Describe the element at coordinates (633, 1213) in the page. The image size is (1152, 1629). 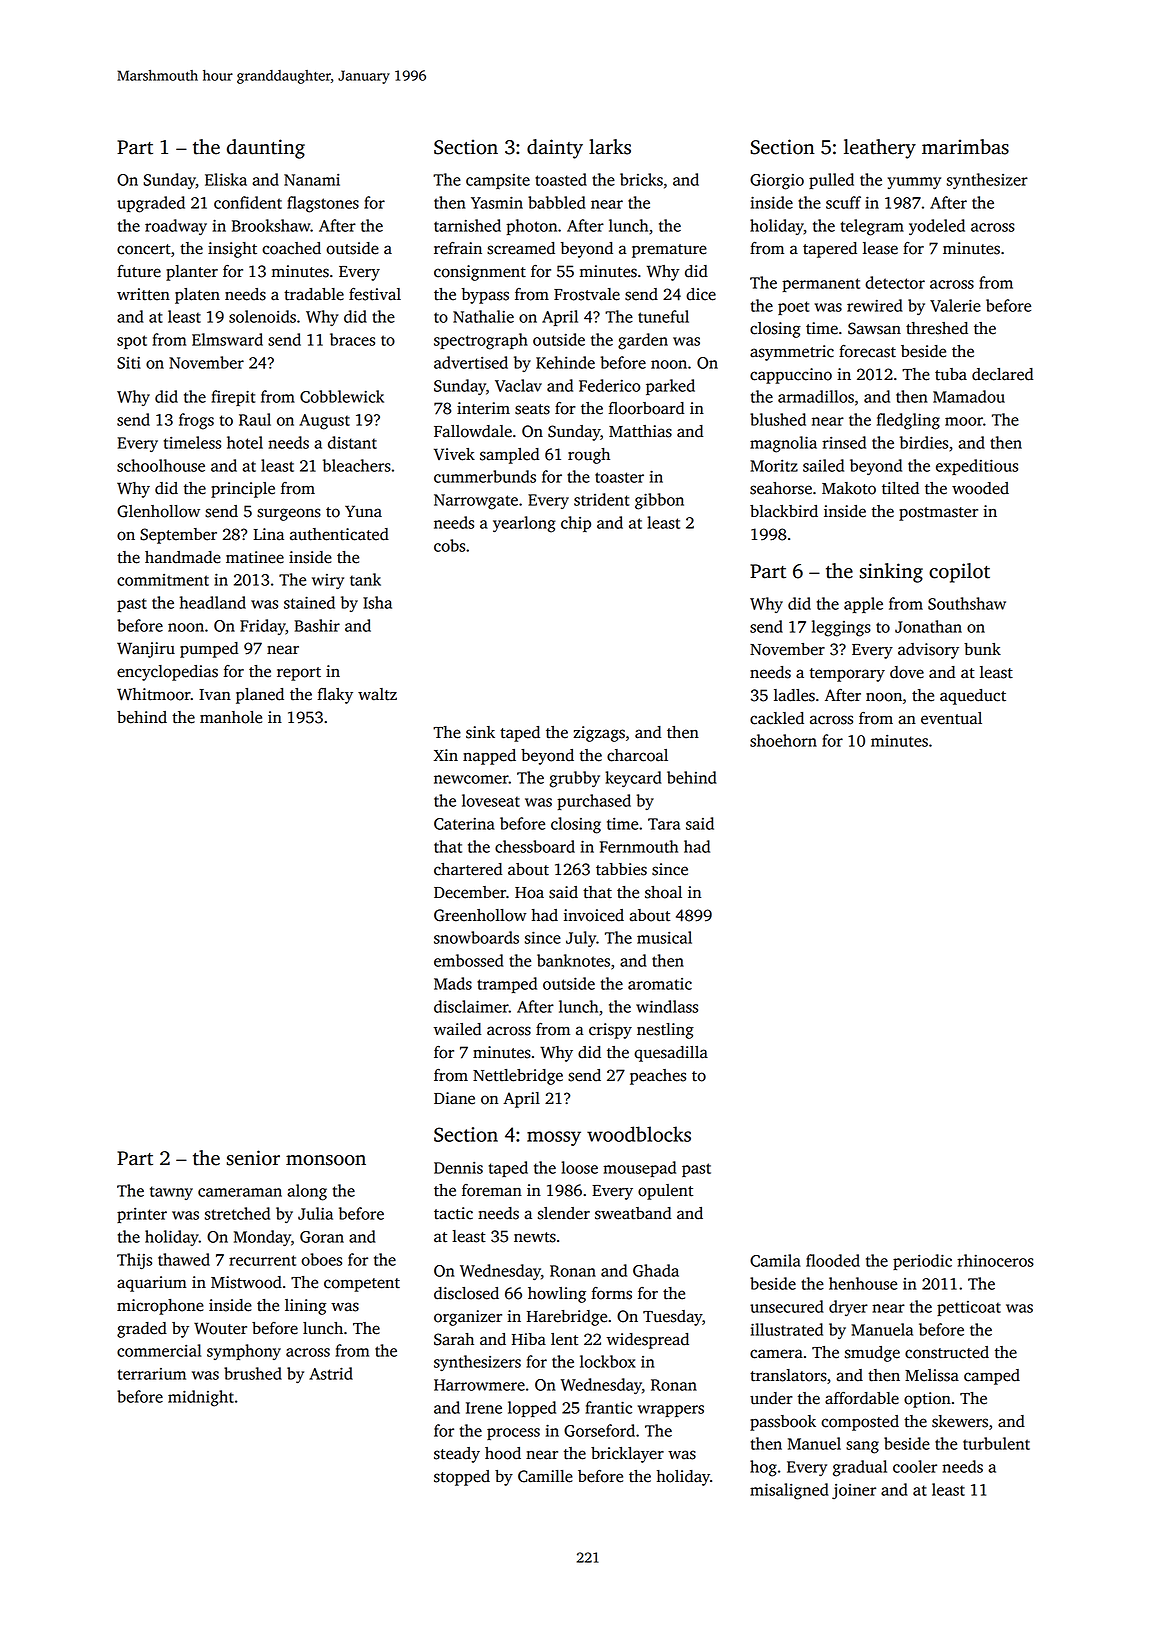
I see `sweatband` at that location.
